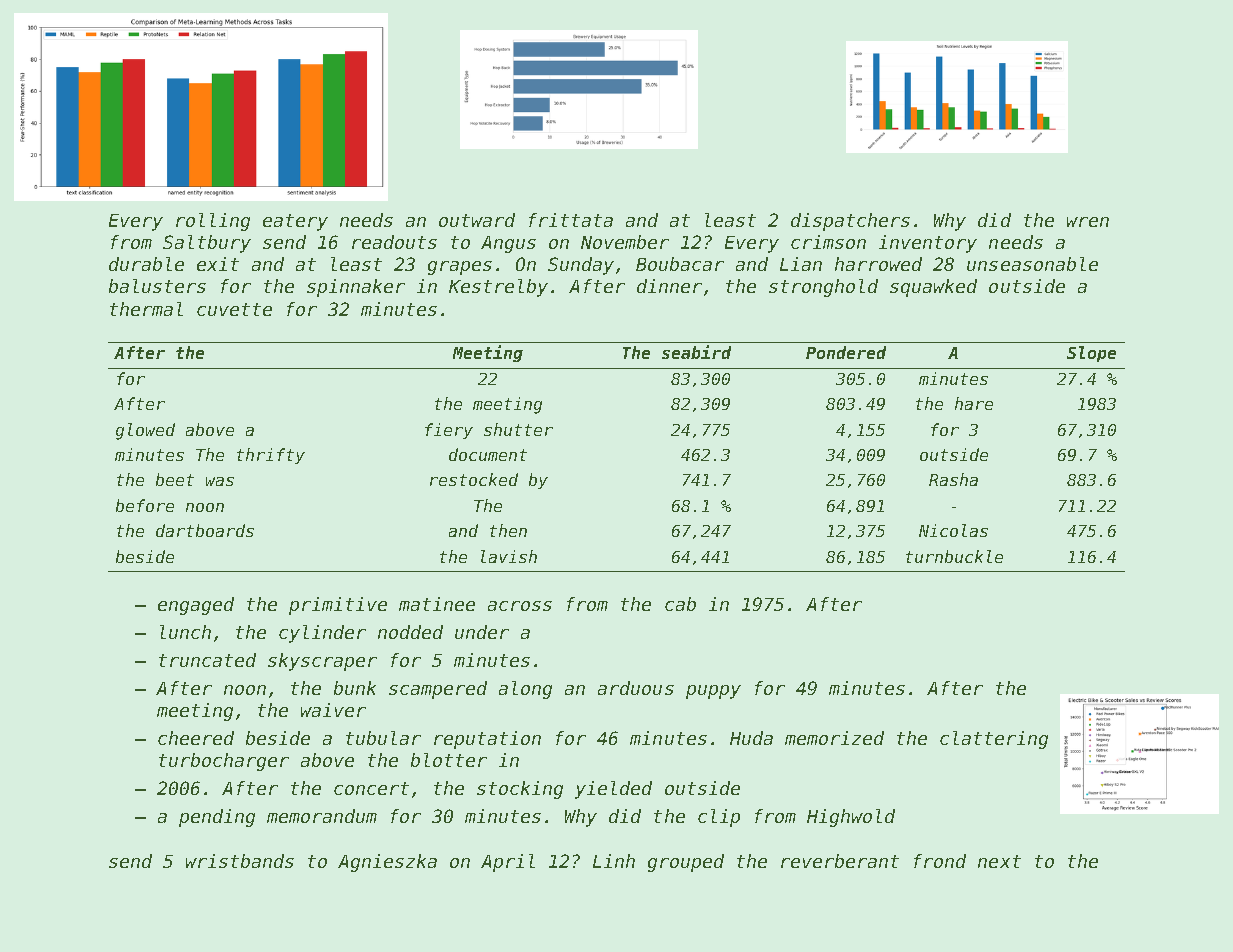 The height and width of the screenshot is (952, 1233). What do you see at coordinates (696, 352) in the screenshot?
I see `seabird` at bounding box center [696, 352].
